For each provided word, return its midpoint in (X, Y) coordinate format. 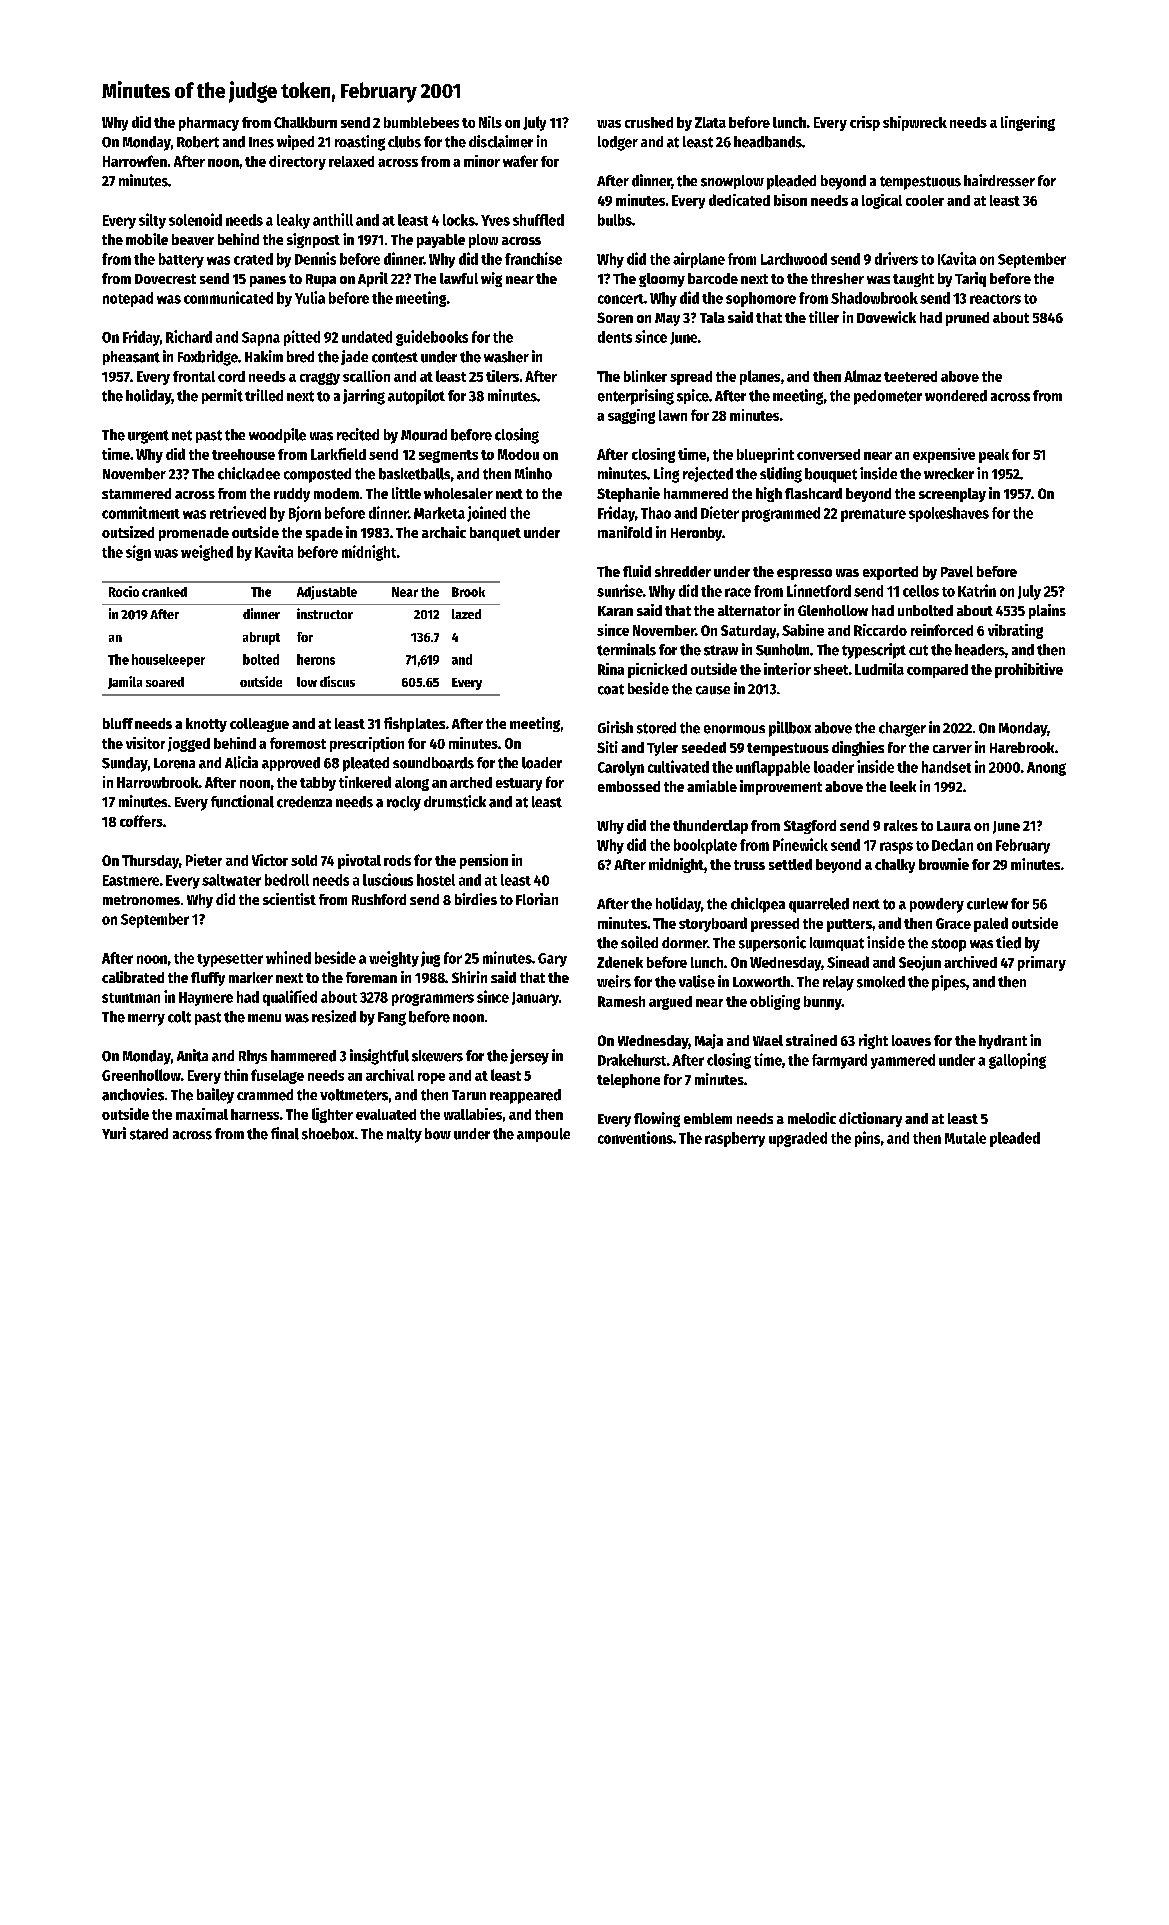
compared (937, 671)
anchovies (133, 1094)
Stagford (810, 827)
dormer (684, 943)
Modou (518, 454)
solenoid (195, 219)
